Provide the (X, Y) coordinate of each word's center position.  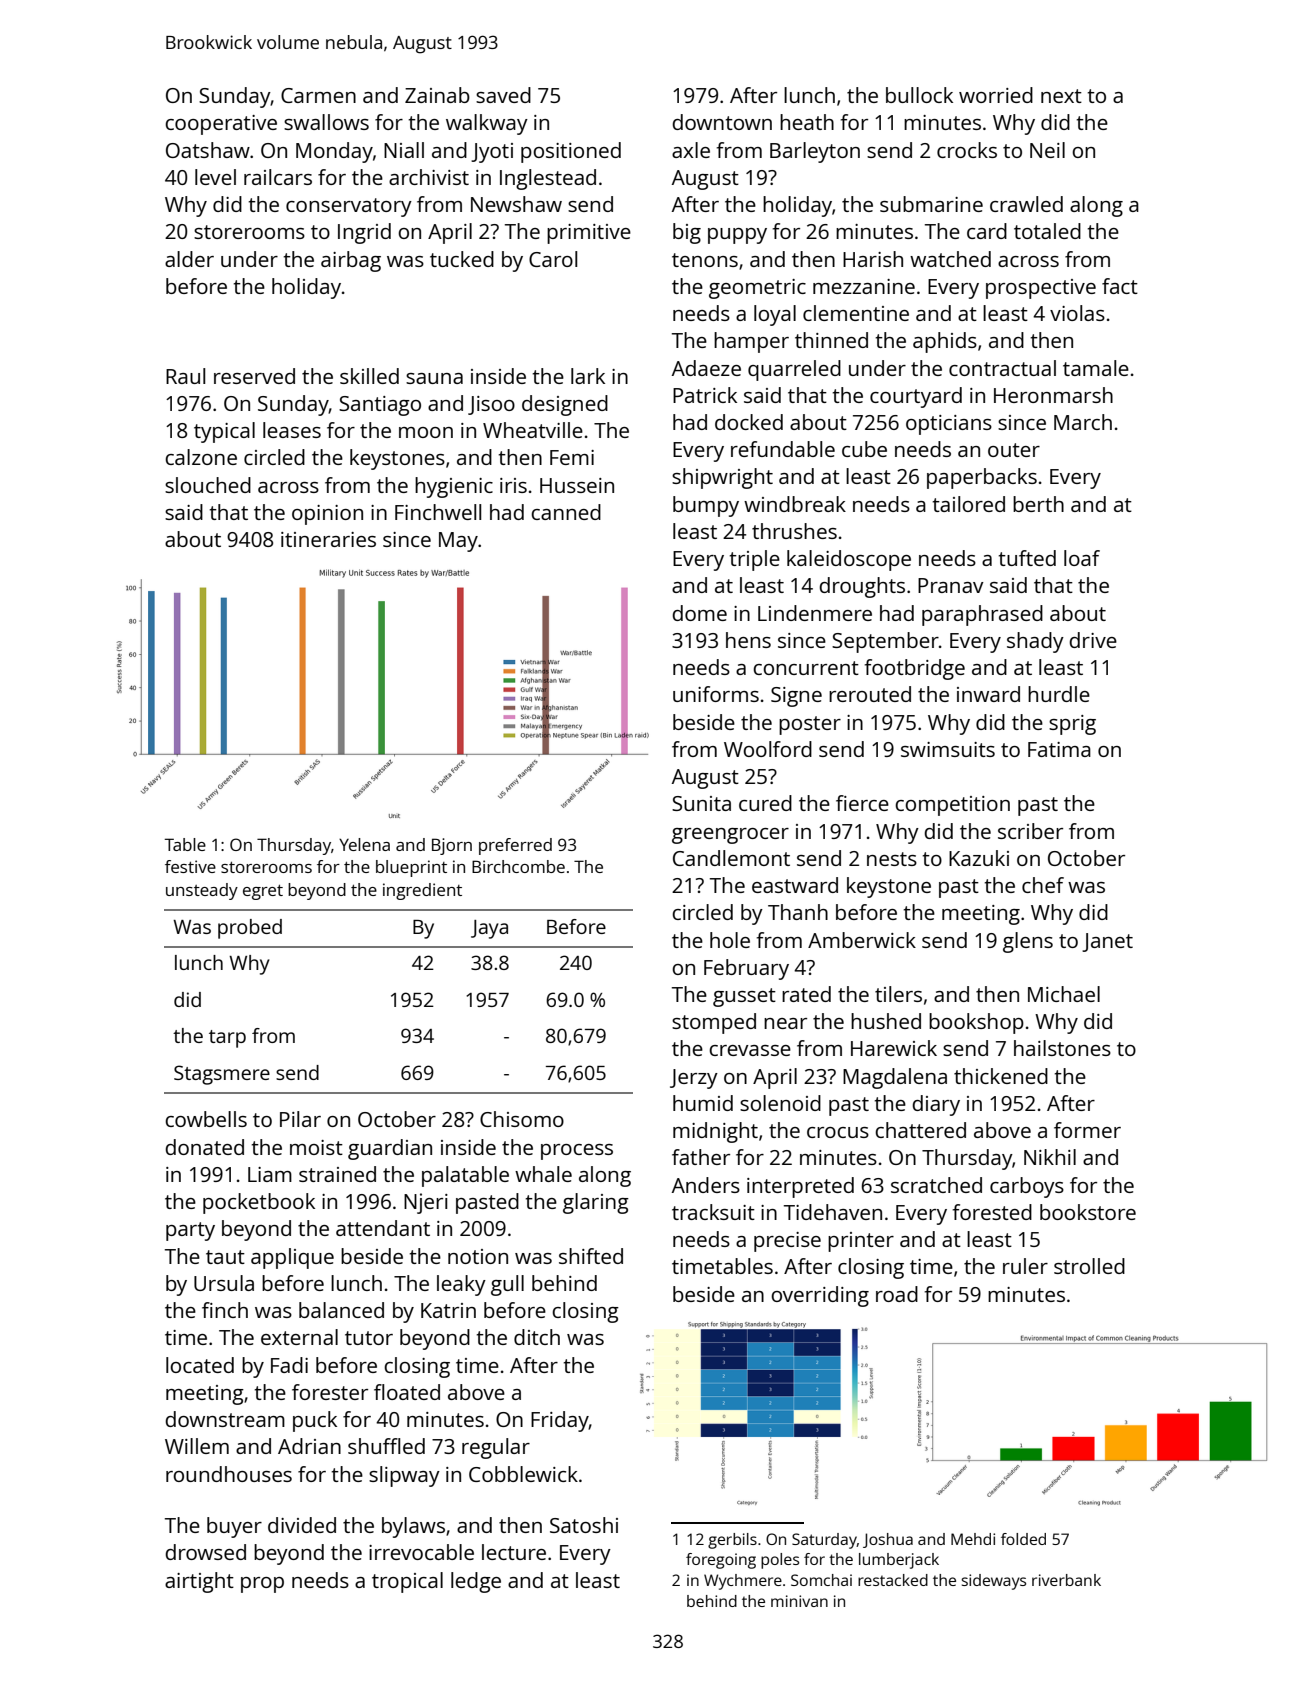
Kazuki (979, 858)
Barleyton (815, 152)
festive (190, 866)
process (577, 1152)
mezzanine (864, 286)
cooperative (221, 125)
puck (315, 1421)
